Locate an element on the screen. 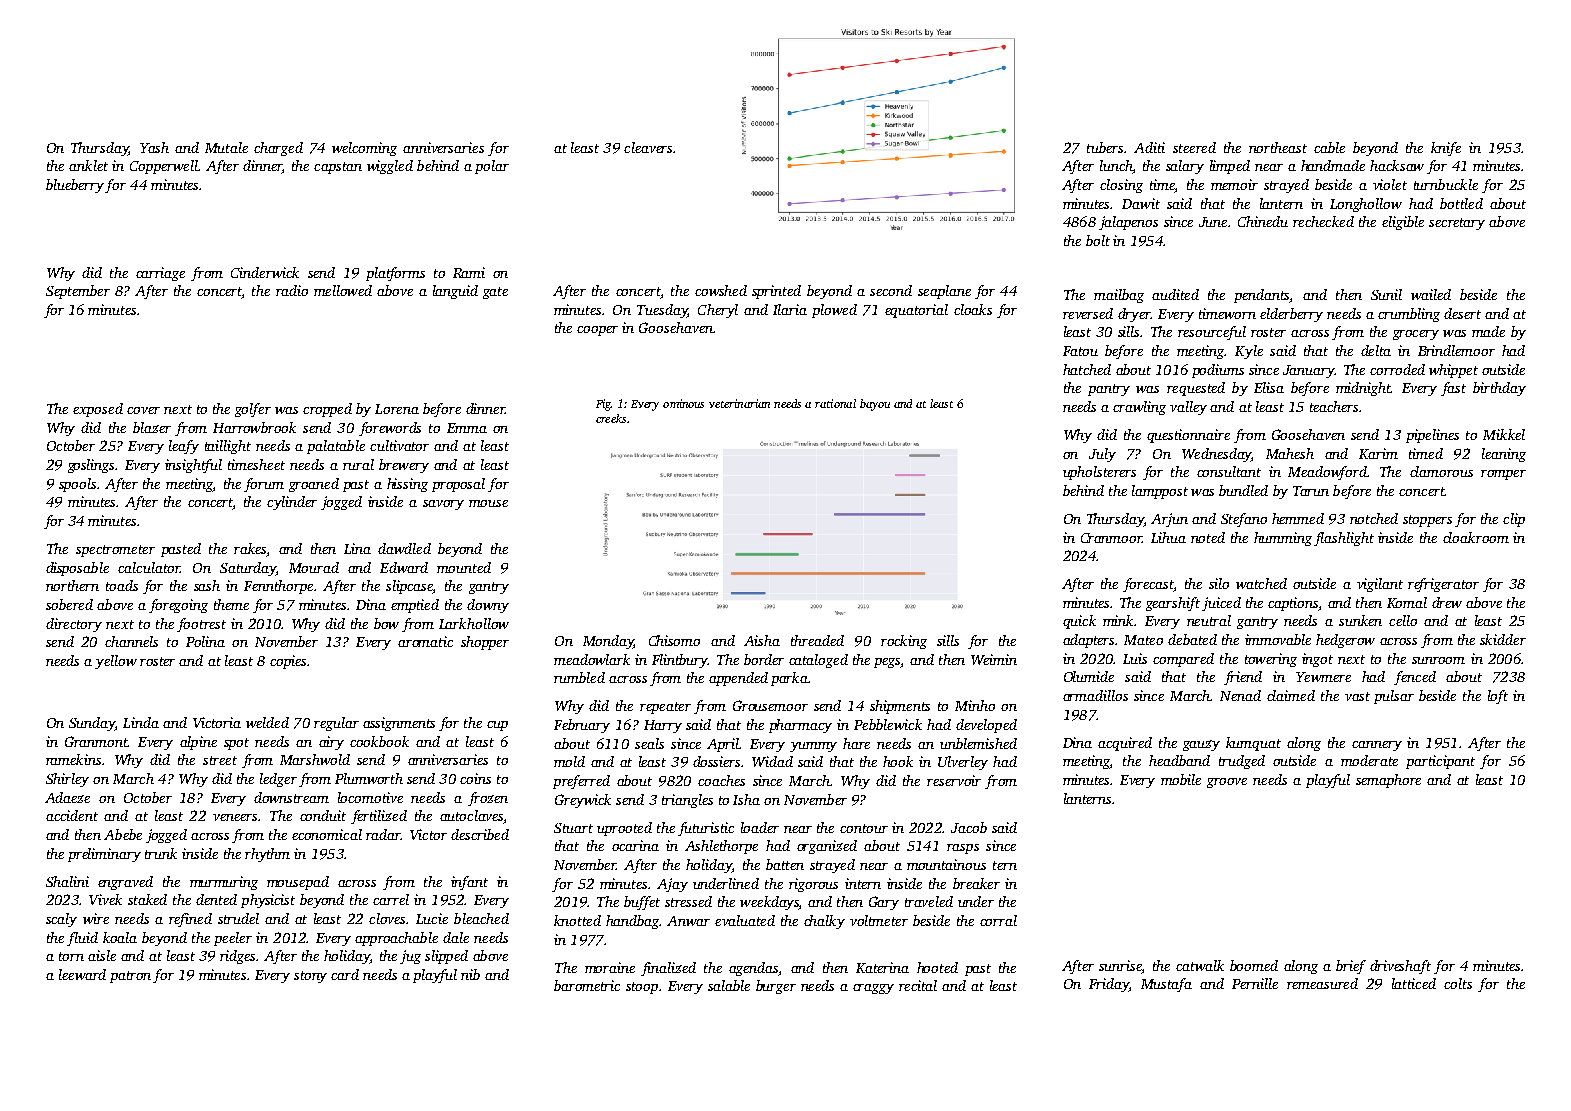 The image size is (1571, 1111). sash is located at coordinates (207, 585).
